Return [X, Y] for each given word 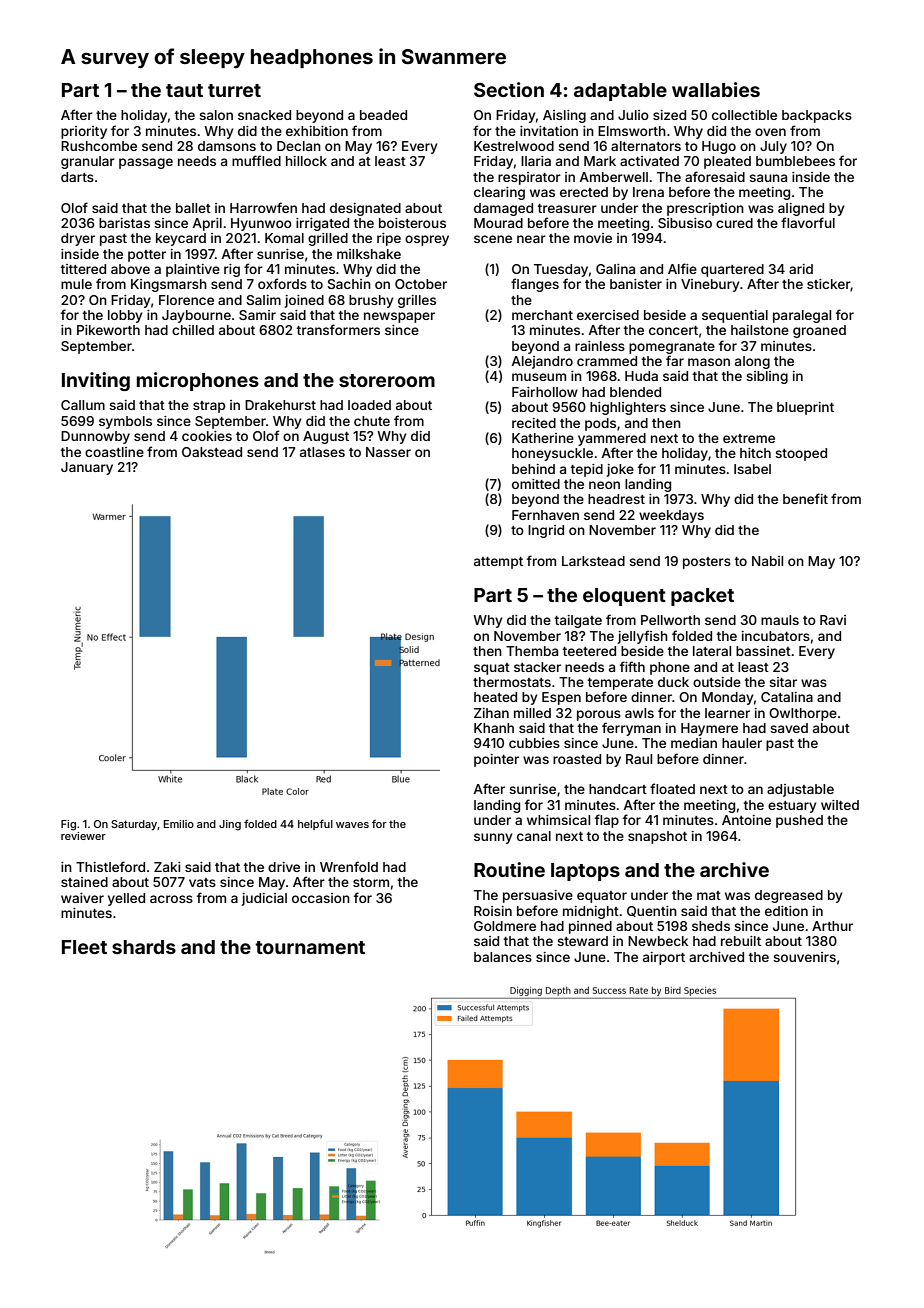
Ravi [833, 620]
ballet [193, 208]
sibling [767, 377]
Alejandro [542, 362]
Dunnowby [95, 437]
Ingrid [546, 531]
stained [84, 882]
